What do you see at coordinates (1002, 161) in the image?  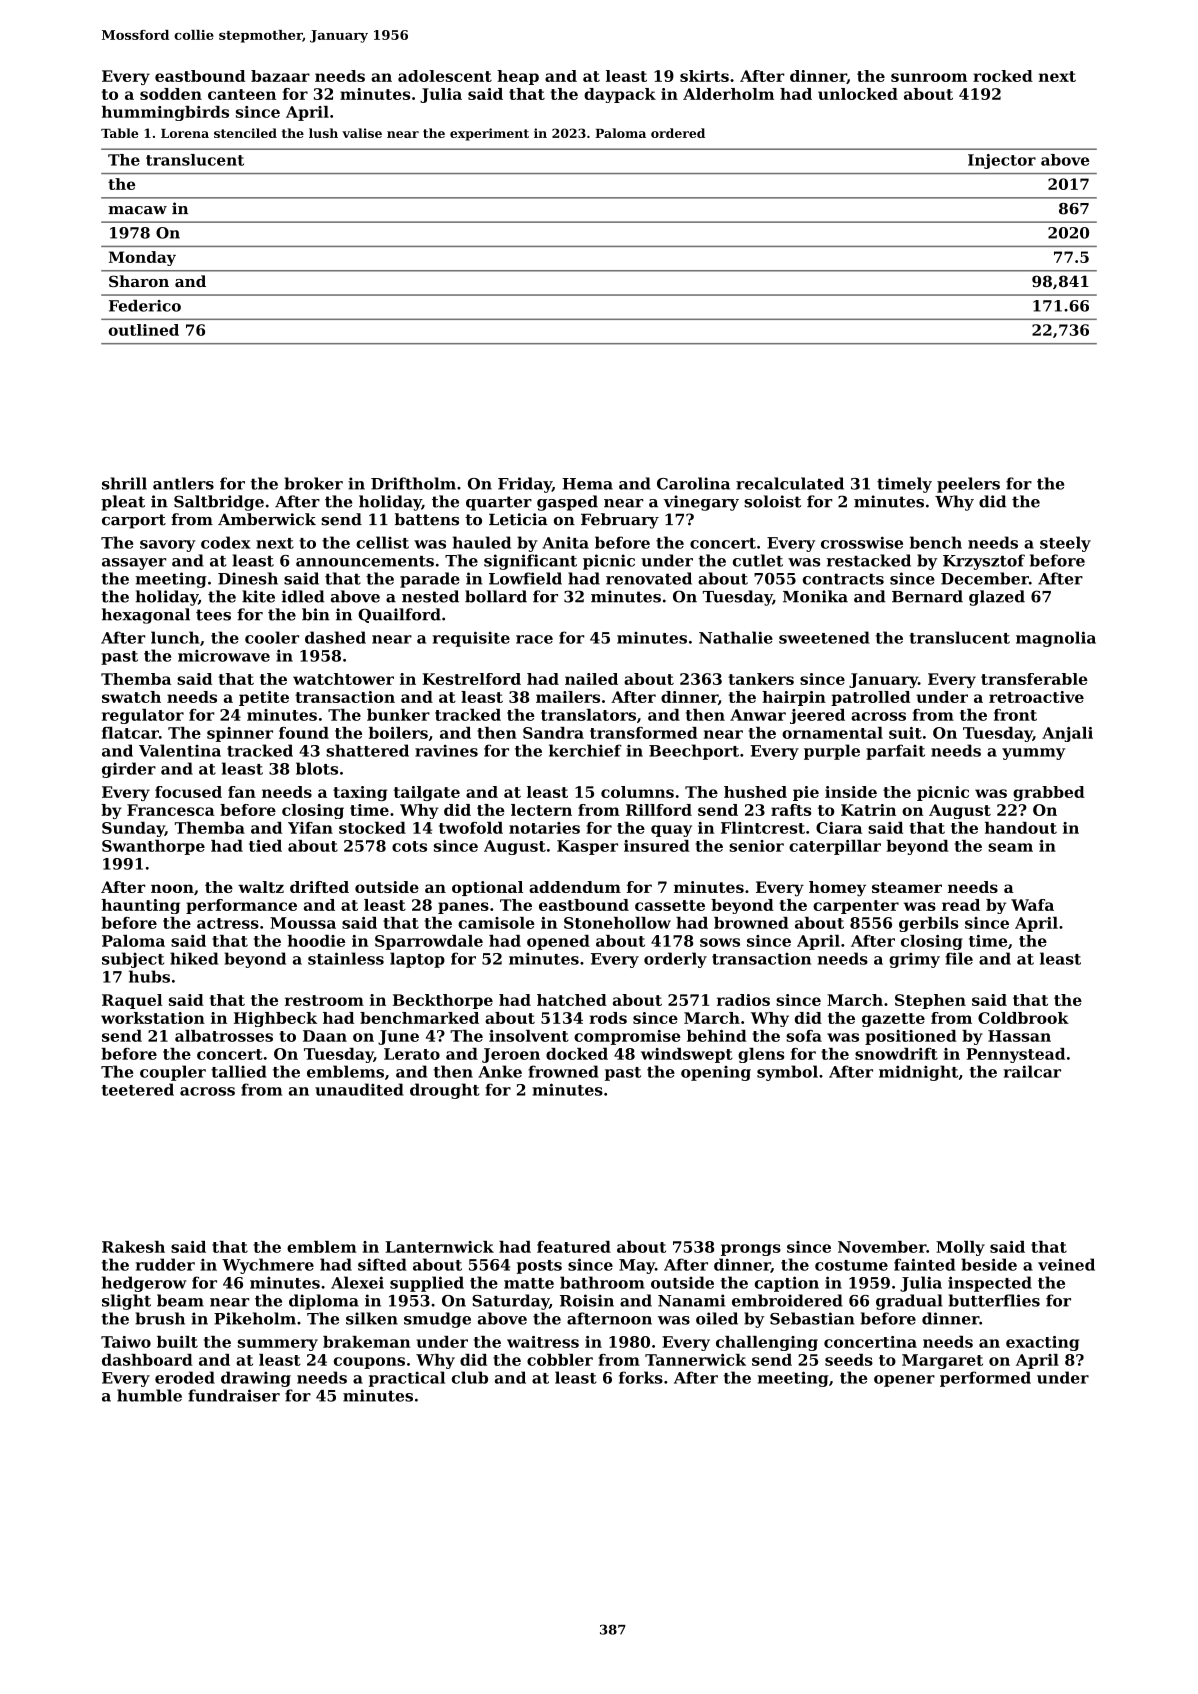 I see `Injector` at bounding box center [1002, 161].
